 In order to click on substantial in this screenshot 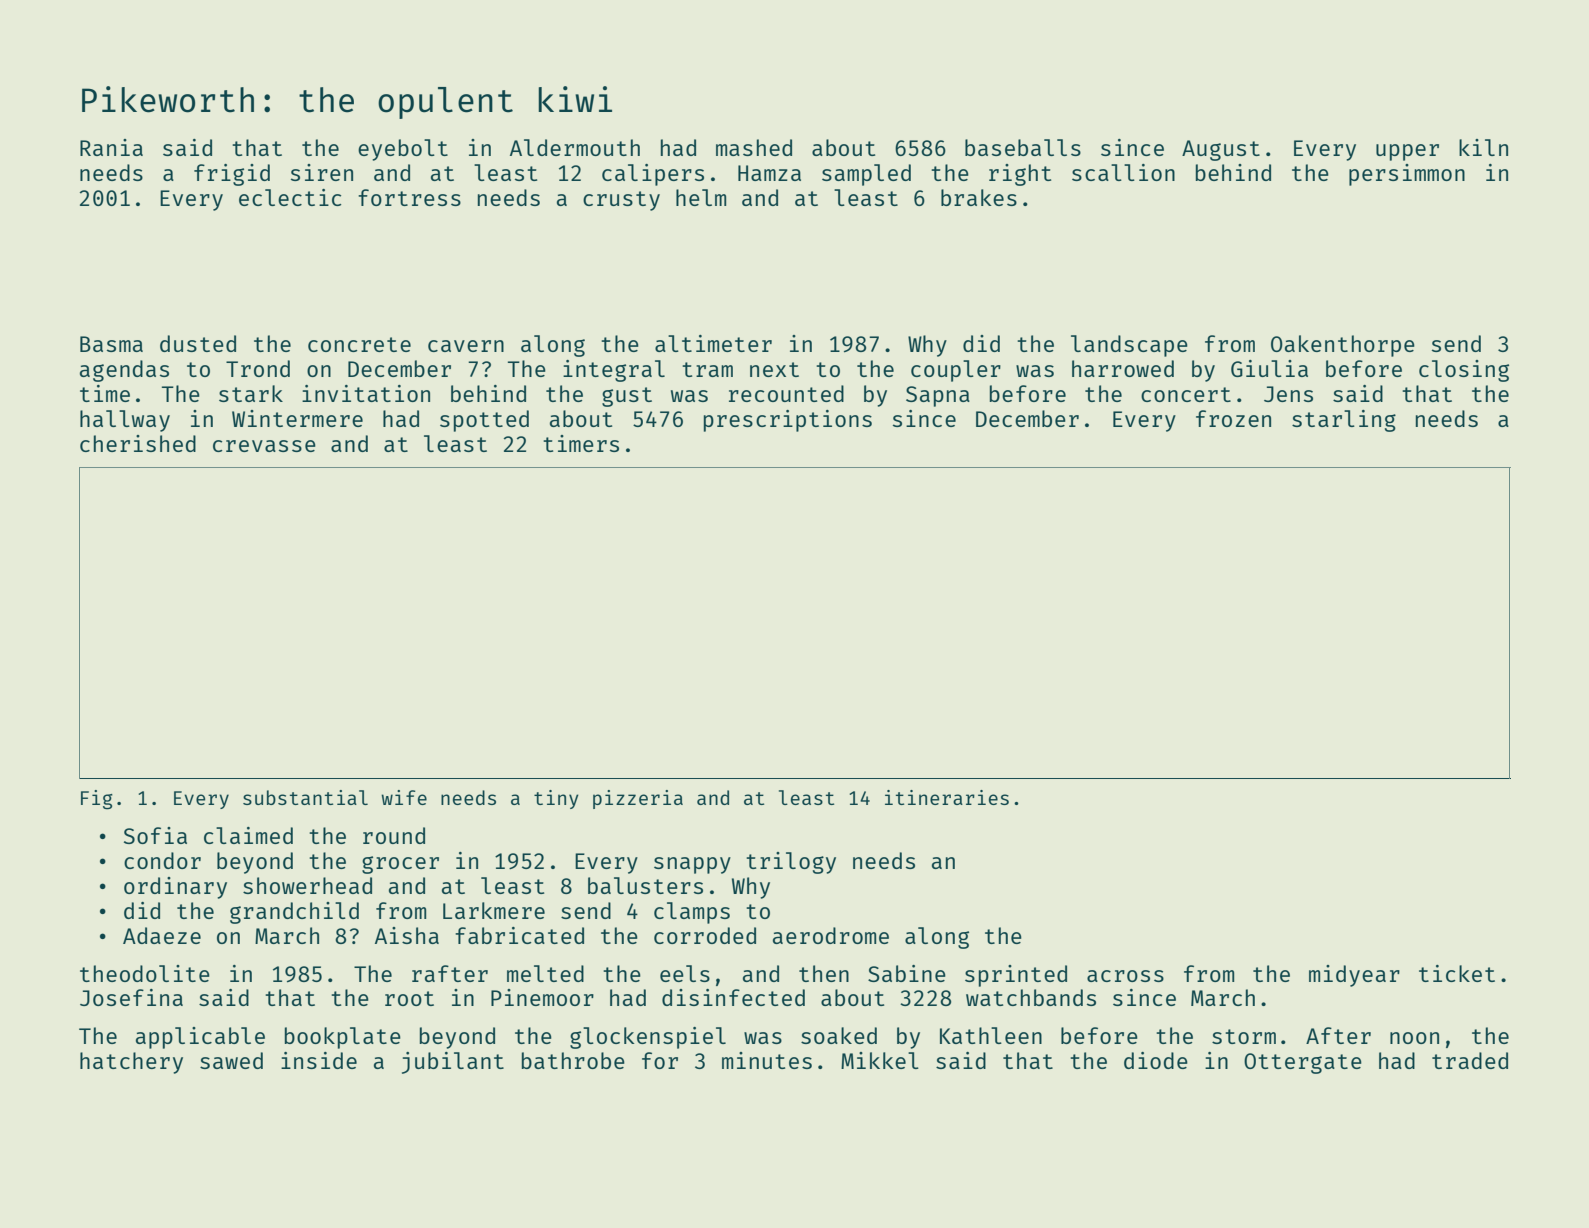, I will do `click(305, 797)`.
